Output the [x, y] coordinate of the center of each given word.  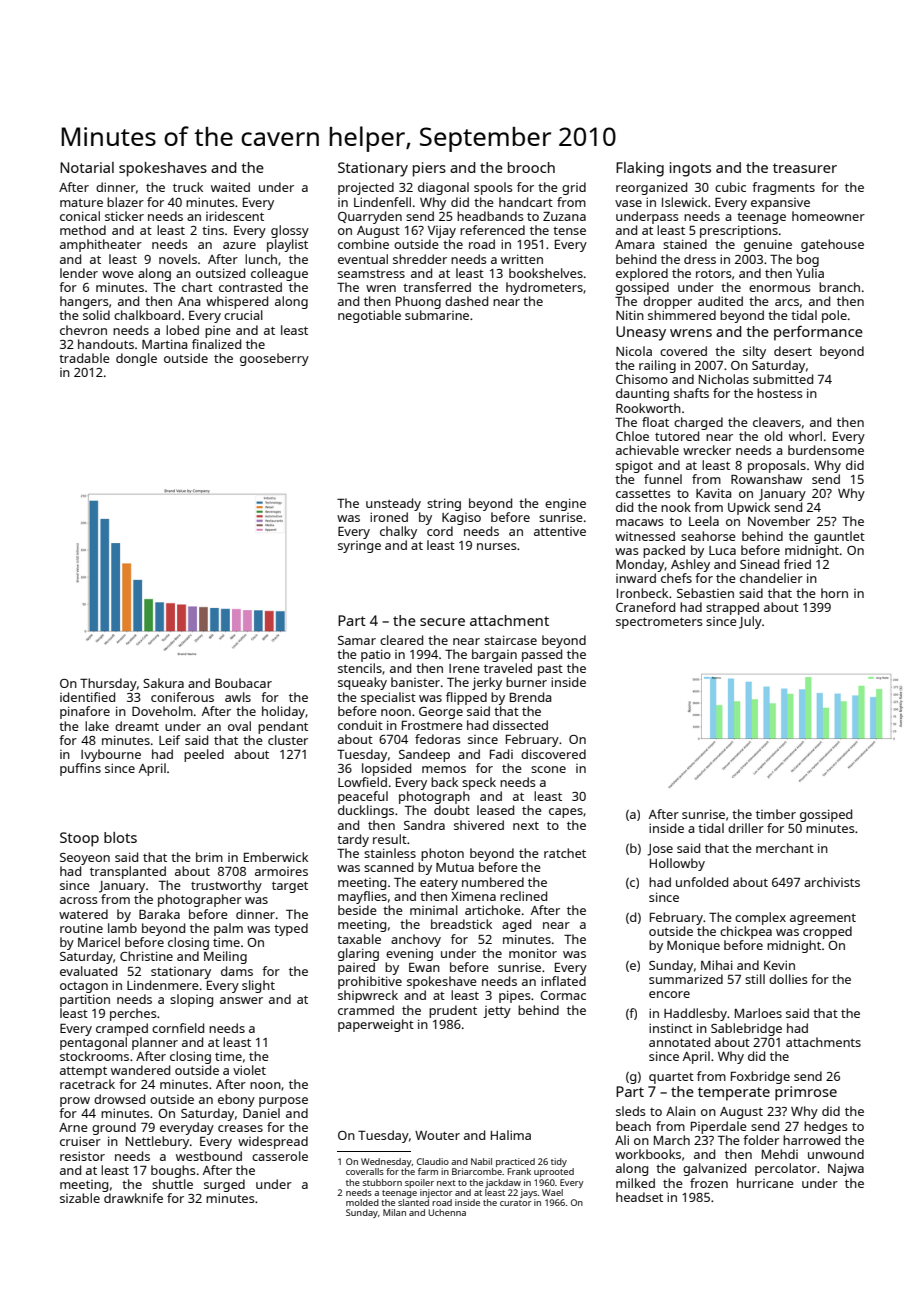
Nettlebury [157, 1142]
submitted [783, 379]
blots [120, 837]
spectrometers [659, 623]
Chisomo [642, 379]
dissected [520, 725]
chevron [83, 330]
